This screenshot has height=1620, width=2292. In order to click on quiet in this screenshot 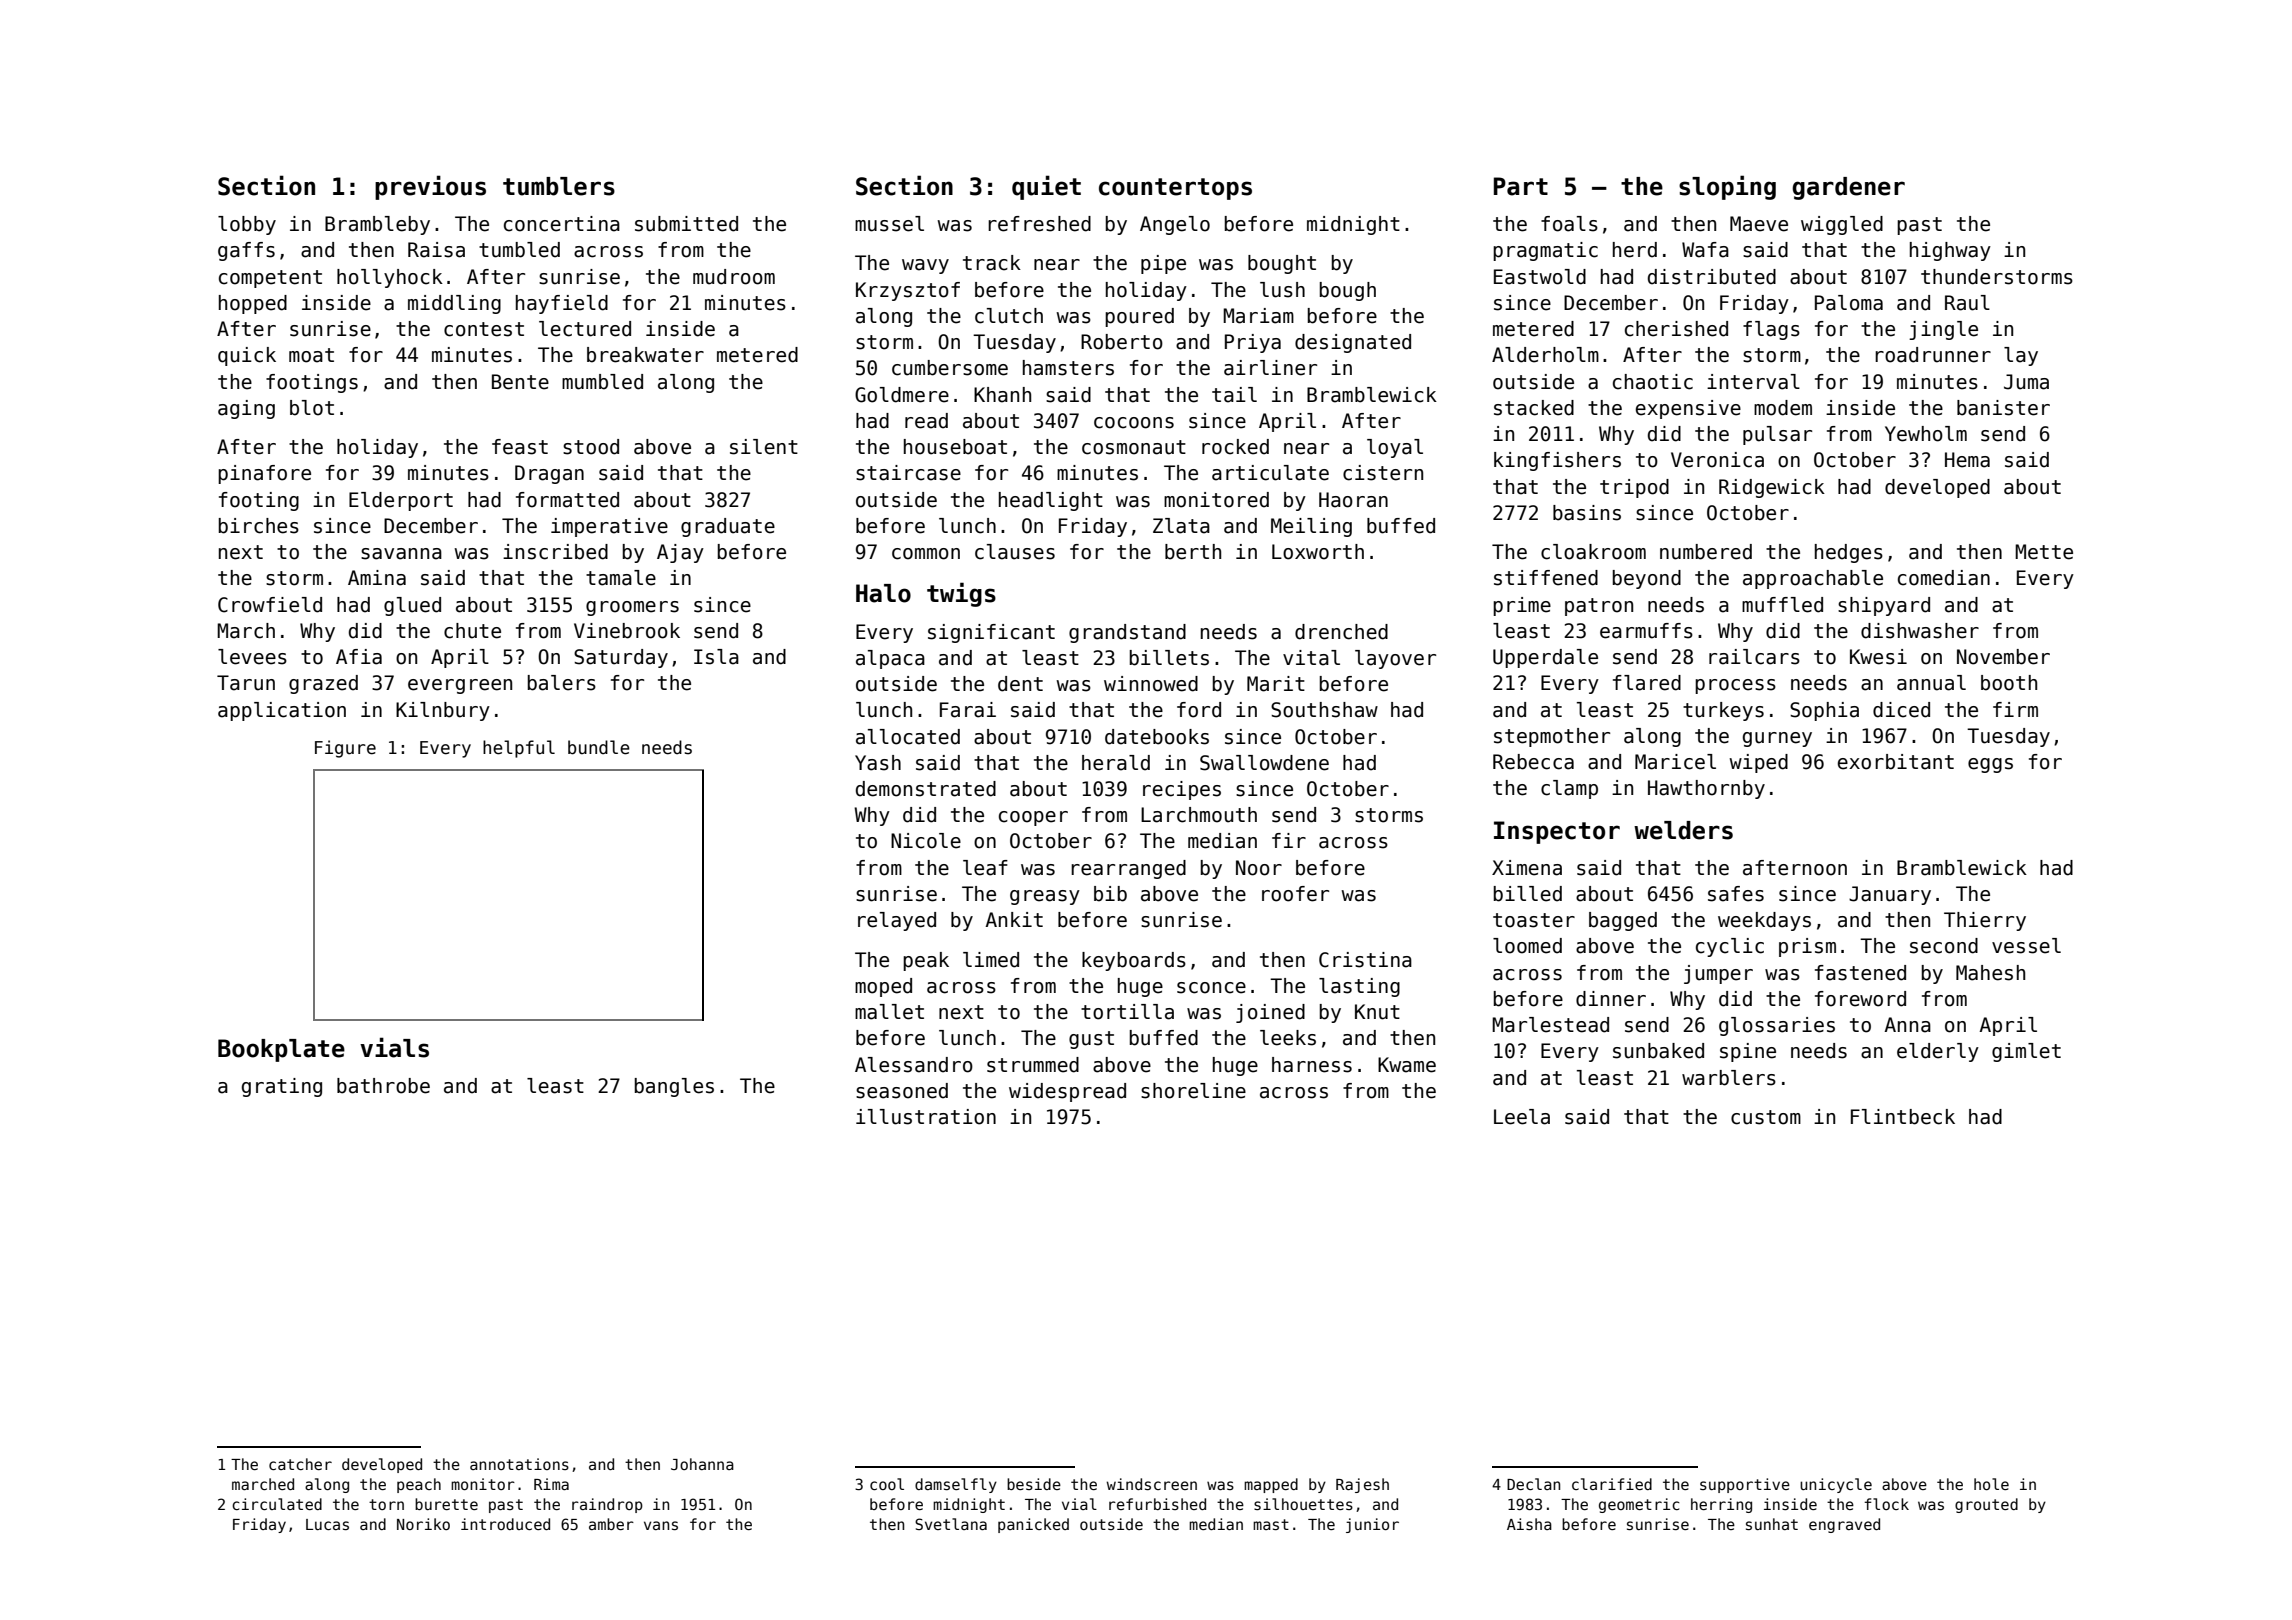, I will do `click(1046, 187)`.
